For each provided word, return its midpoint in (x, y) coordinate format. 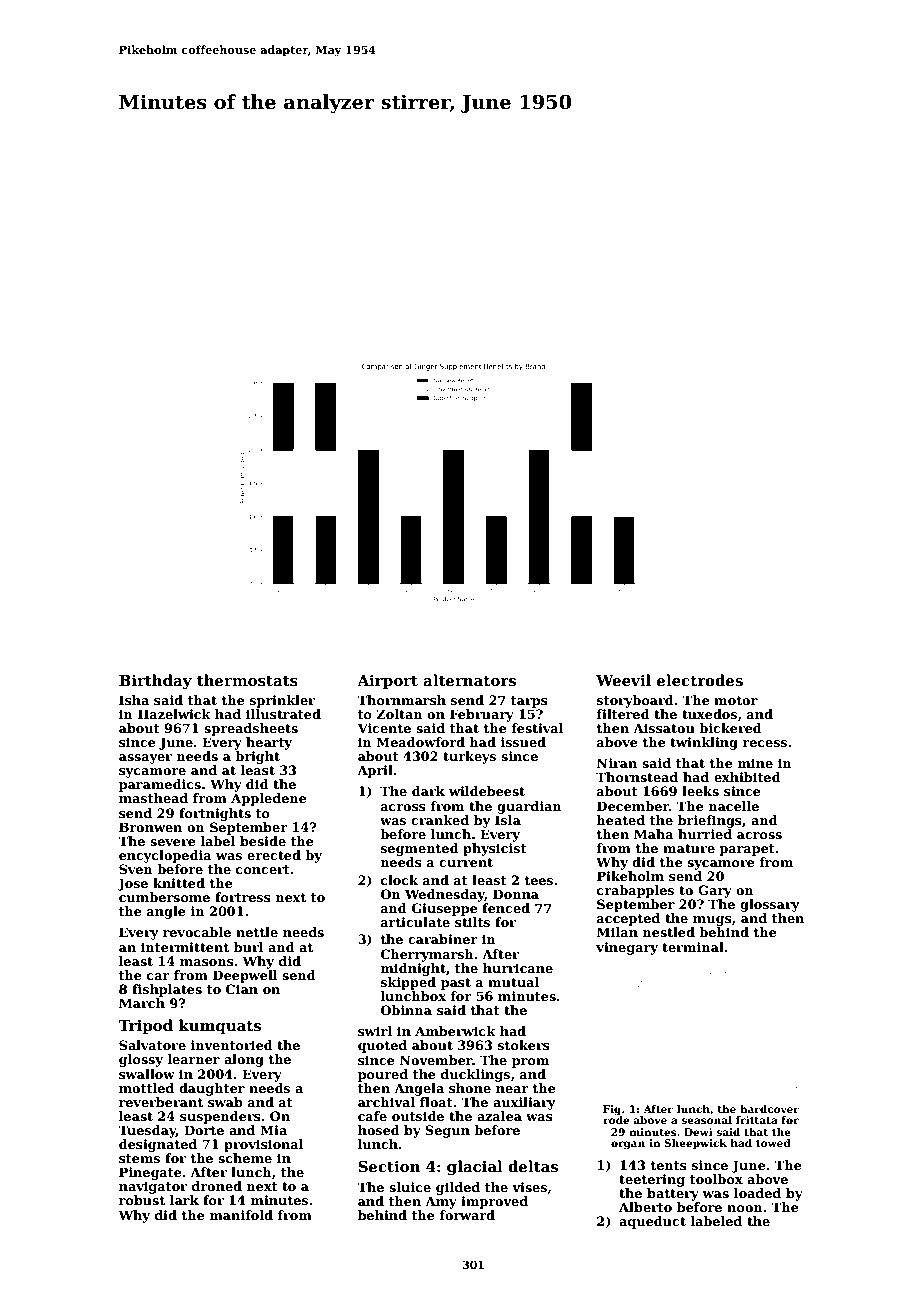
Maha (654, 834)
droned (217, 1186)
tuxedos (709, 714)
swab (225, 1102)
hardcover (769, 1109)
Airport (387, 682)
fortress (243, 897)
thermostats (247, 680)
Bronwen (150, 827)
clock (399, 880)
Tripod (145, 1026)
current (466, 862)
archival (386, 1102)
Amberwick (455, 1031)
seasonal (707, 1120)
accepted (628, 919)
